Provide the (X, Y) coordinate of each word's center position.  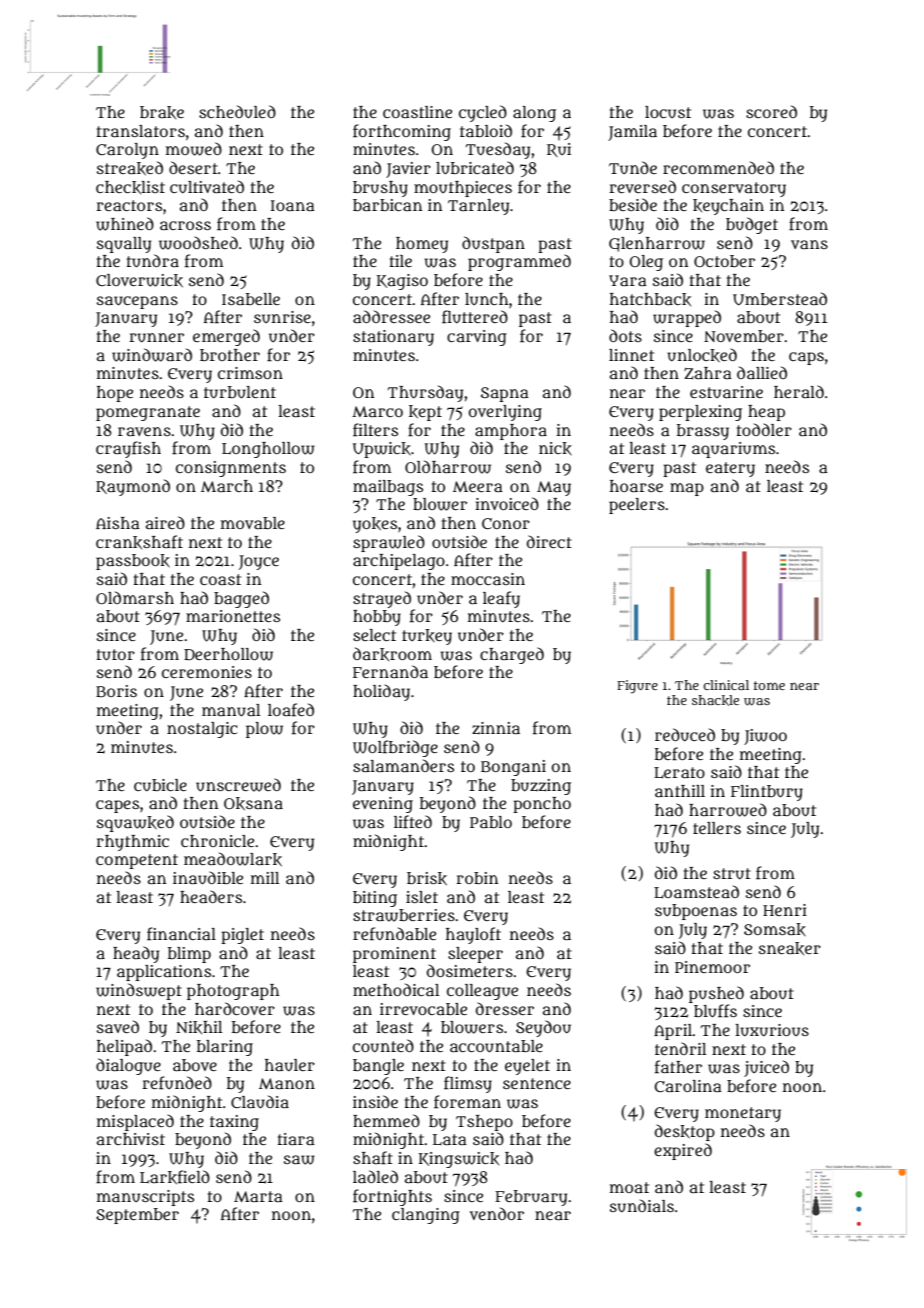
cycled (483, 113)
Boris (116, 691)
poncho (542, 805)
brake (162, 112)
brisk (427, 879)
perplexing (700, 413)
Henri (785, 910)
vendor (497, 1213)
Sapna (505, 394)
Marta (258, 1196)
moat (629, 1187)
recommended (718, 167)
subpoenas (696, 912)
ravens (144, 431)
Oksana (253, 804)
